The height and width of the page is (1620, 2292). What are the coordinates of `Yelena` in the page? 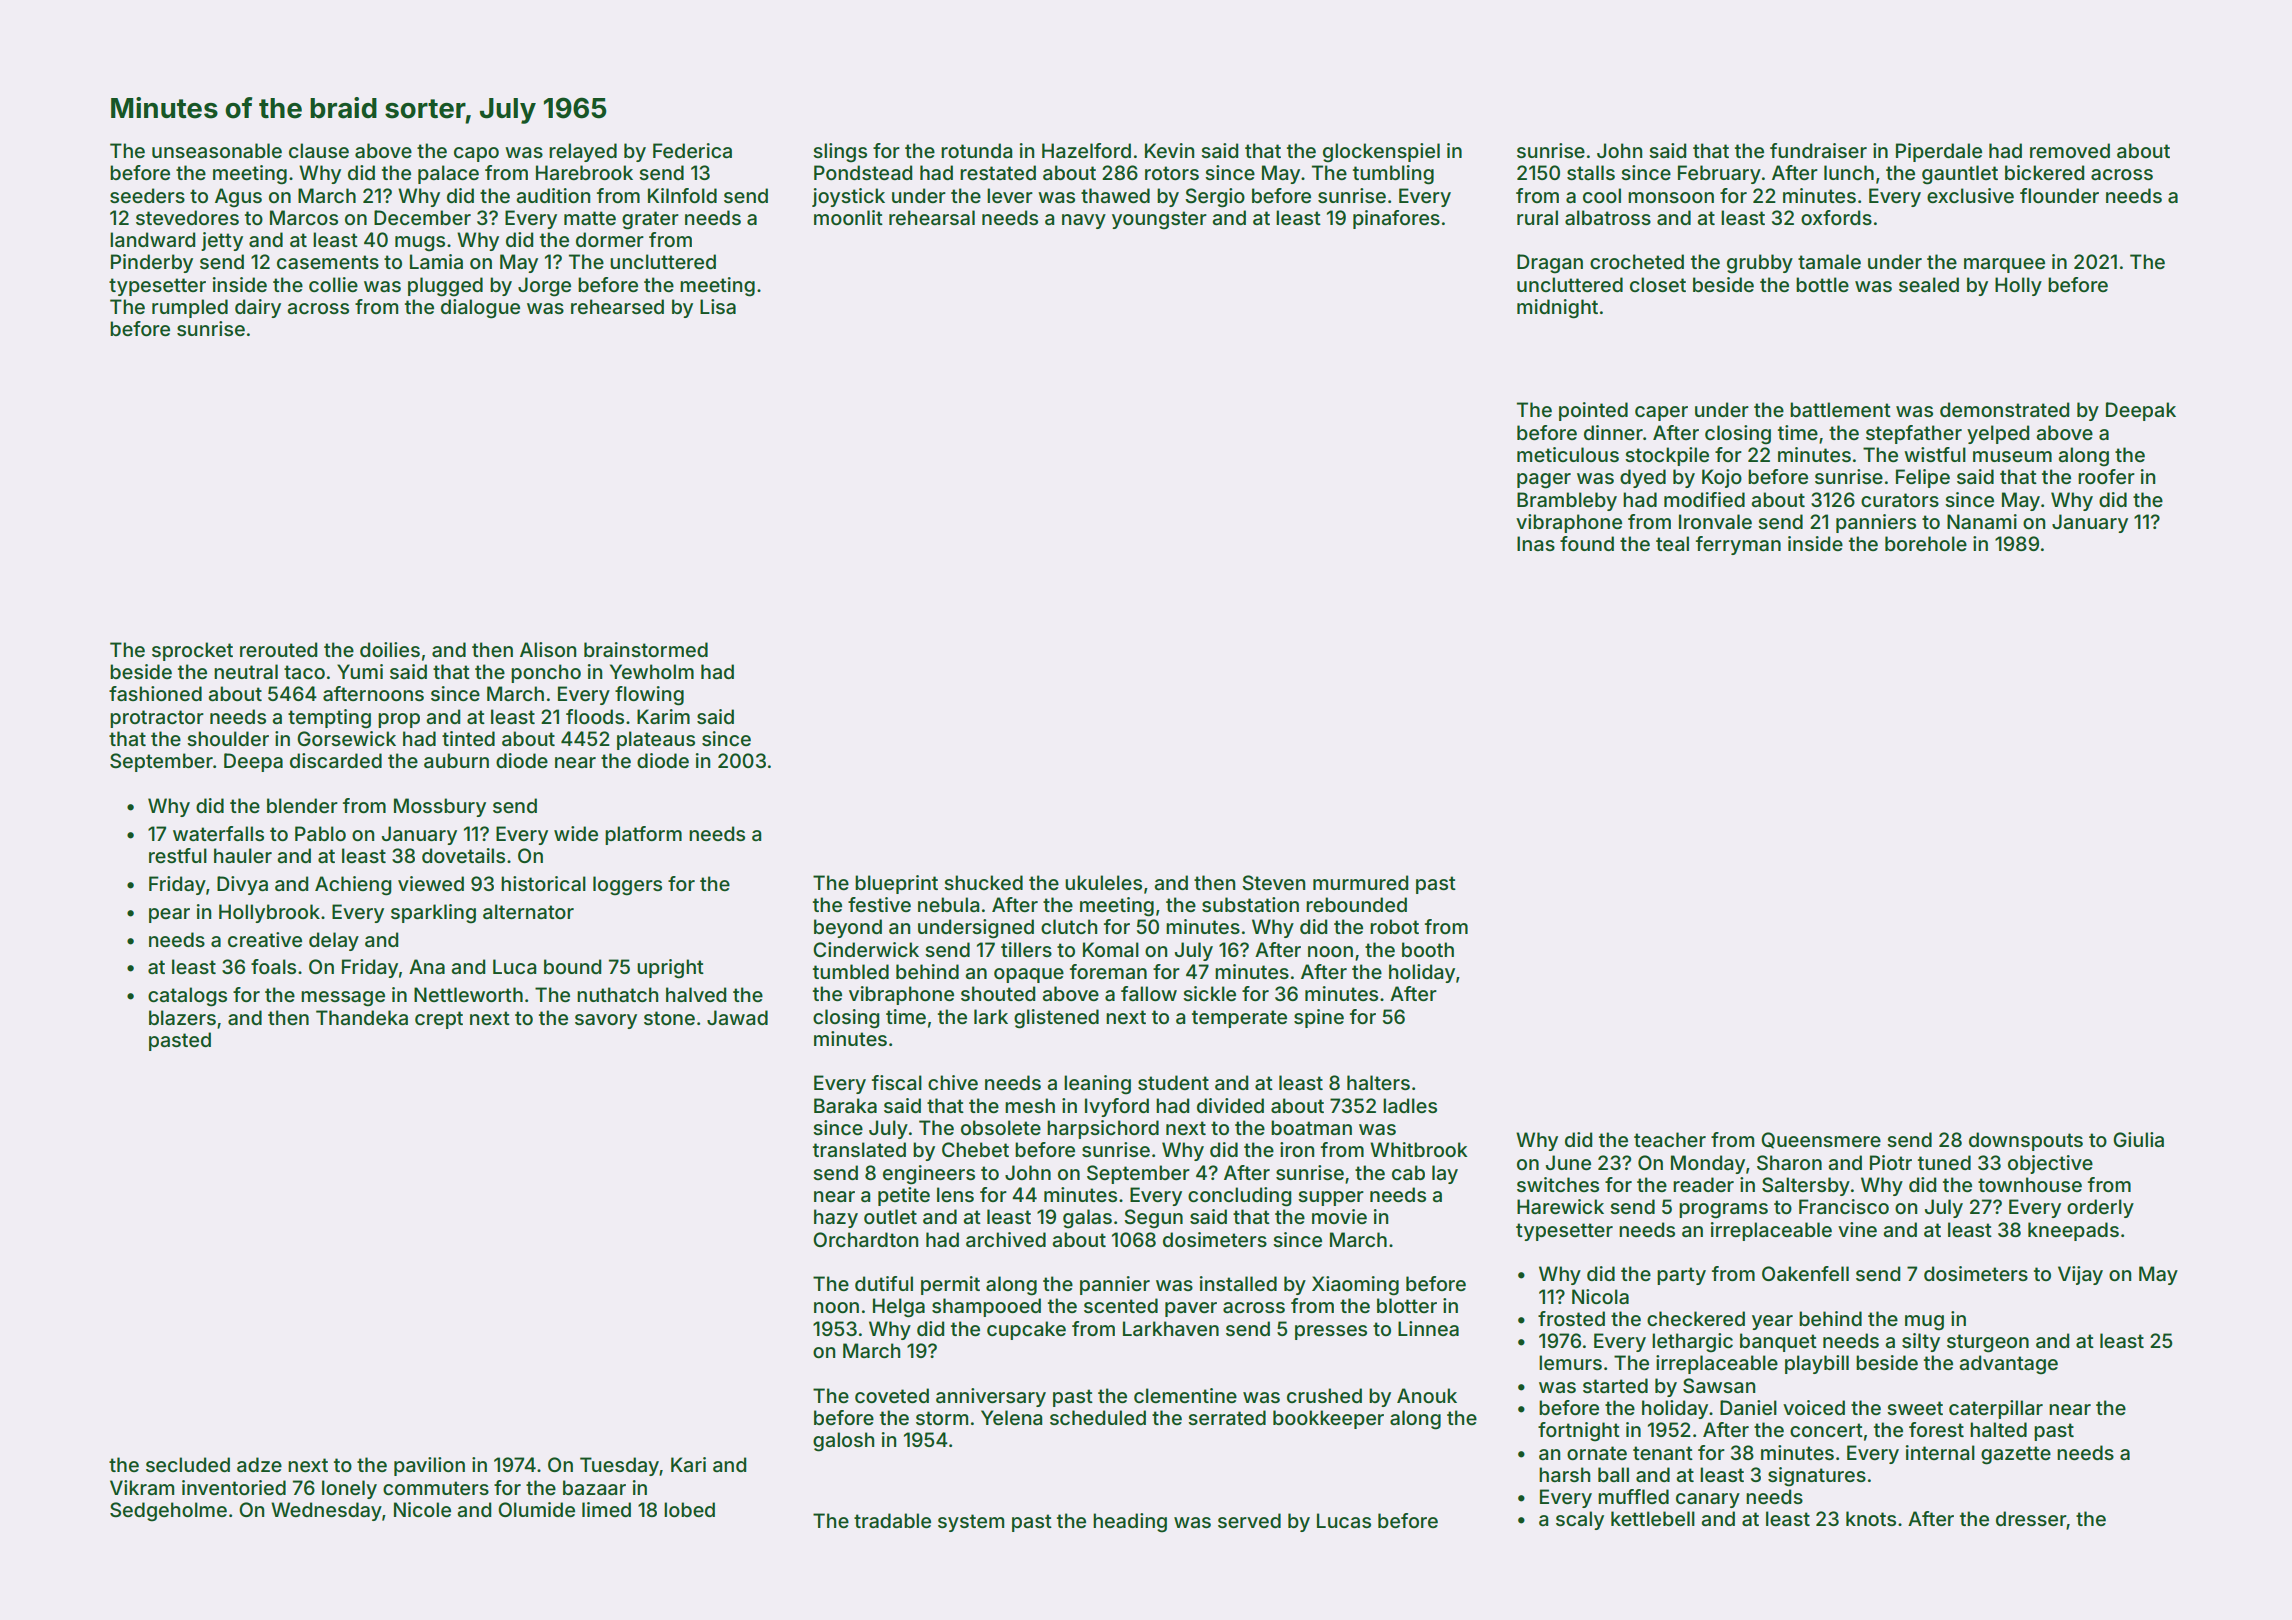 It's located at (1011, 1417).
